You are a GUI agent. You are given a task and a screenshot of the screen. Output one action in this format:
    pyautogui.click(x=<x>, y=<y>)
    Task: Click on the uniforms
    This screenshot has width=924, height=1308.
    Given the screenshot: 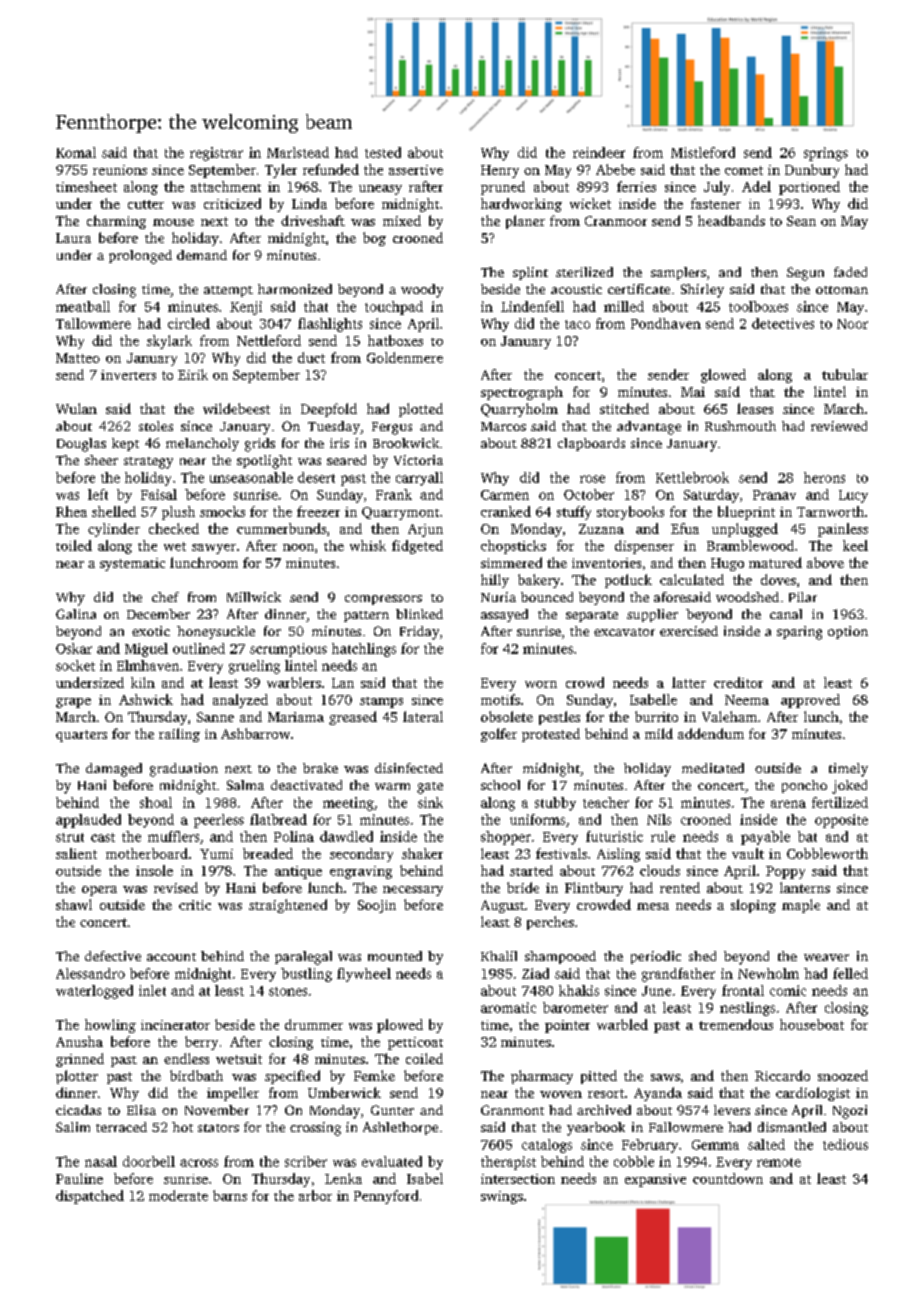 What is the action you would take?
    pyautogui.click(x=537, y=819)
